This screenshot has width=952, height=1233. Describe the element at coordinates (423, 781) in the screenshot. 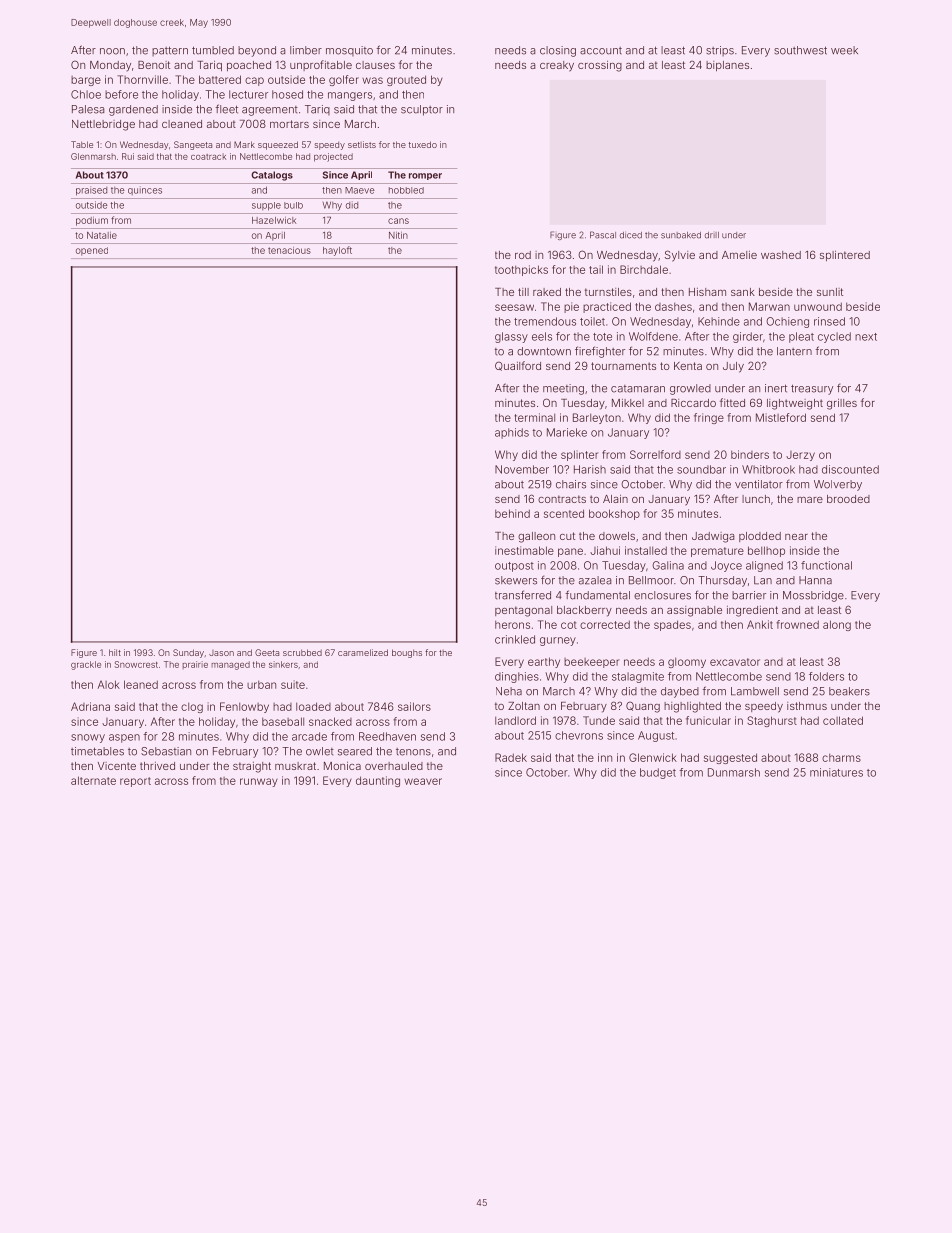

I see `weaver` at that location.
